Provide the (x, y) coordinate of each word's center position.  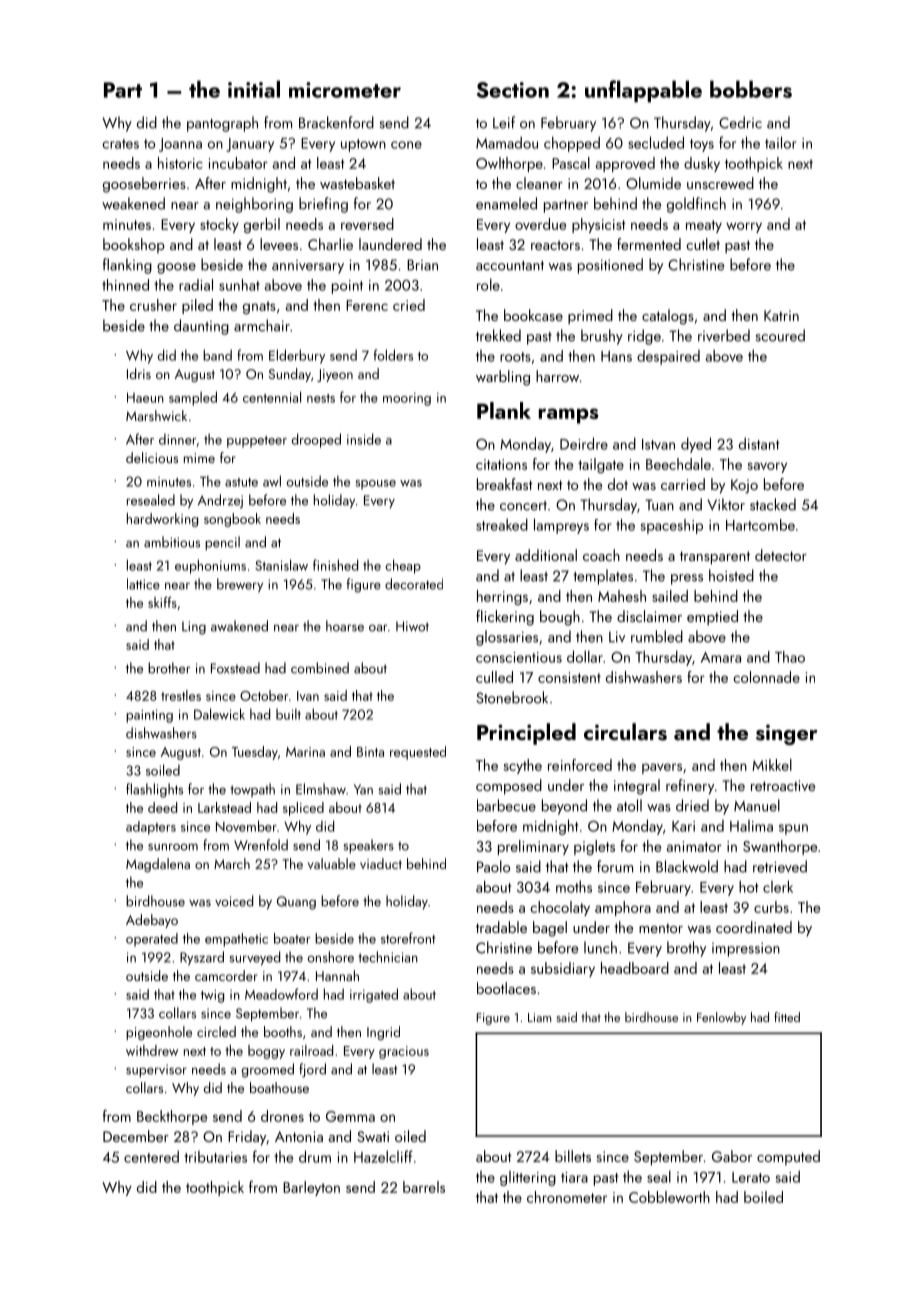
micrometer (345, 90)
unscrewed (720, 183)
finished (335, 565)
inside (364, 439)
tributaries (215, 1157)
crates (121, 144)
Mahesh (622, 596)
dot (618, 484)
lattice (143, 584)
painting (149, 716)
